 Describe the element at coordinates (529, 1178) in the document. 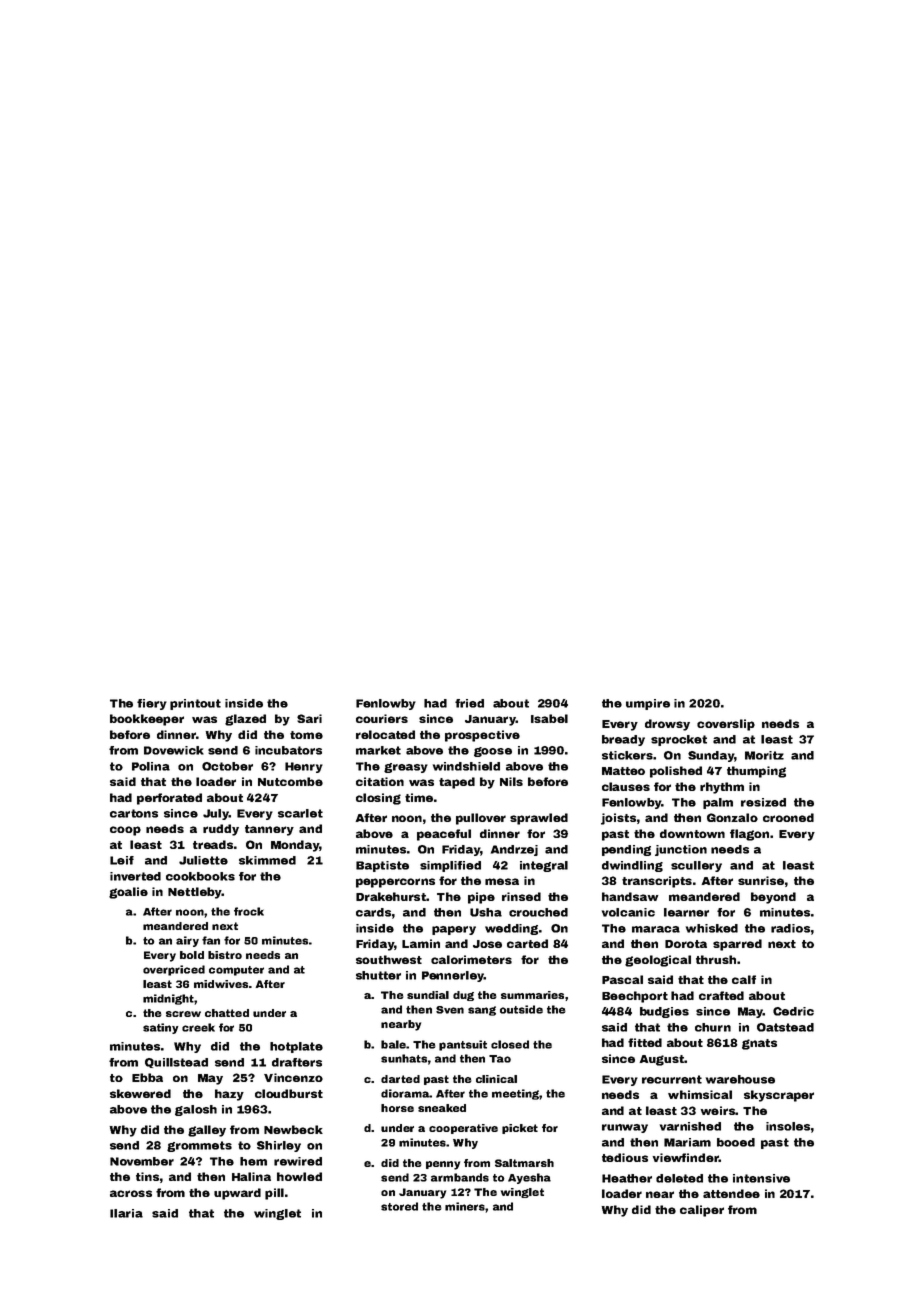

I see `Ayesha` at that location.
